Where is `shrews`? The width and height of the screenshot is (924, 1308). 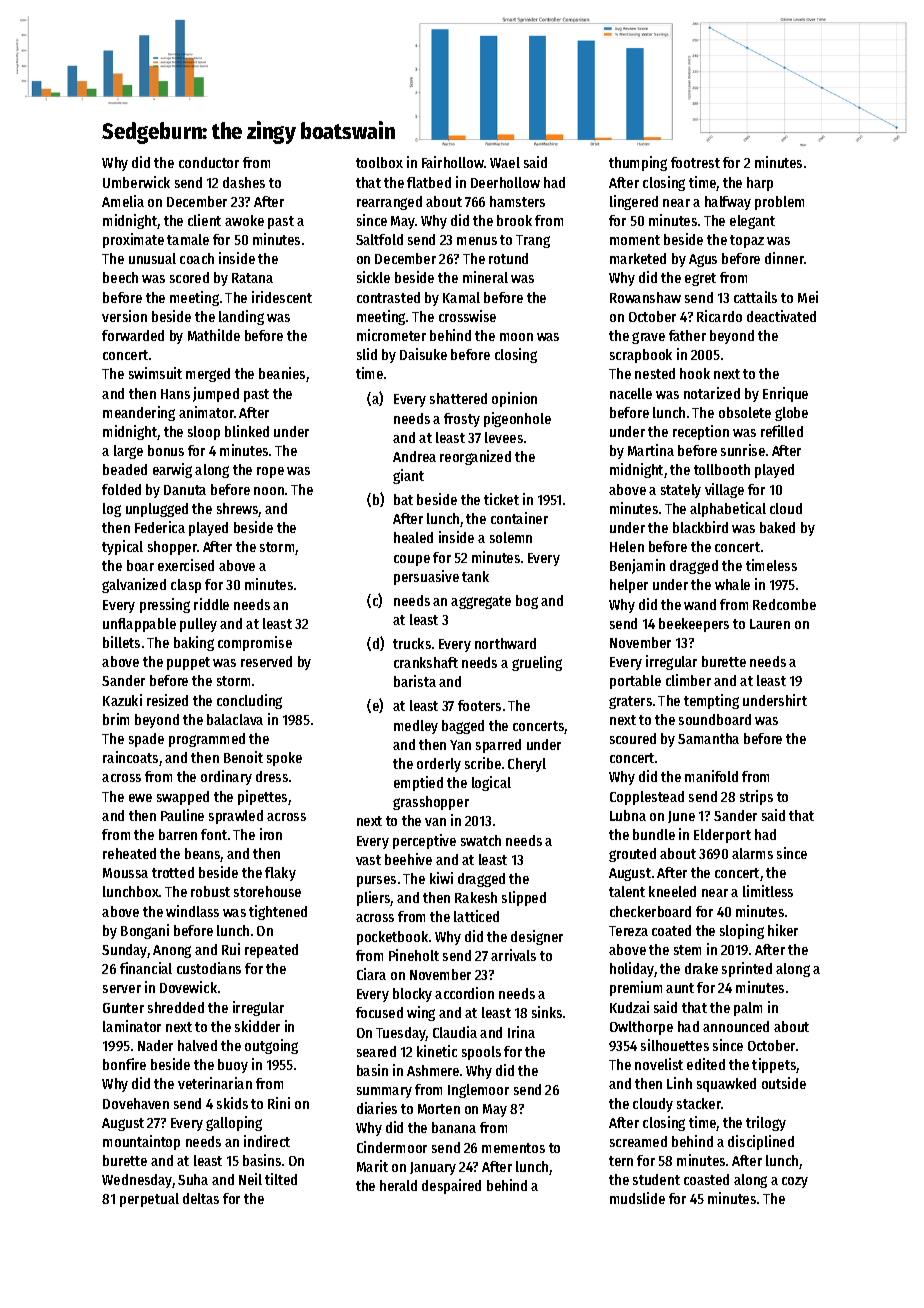
shrews is located at coordinates (238, 510).
